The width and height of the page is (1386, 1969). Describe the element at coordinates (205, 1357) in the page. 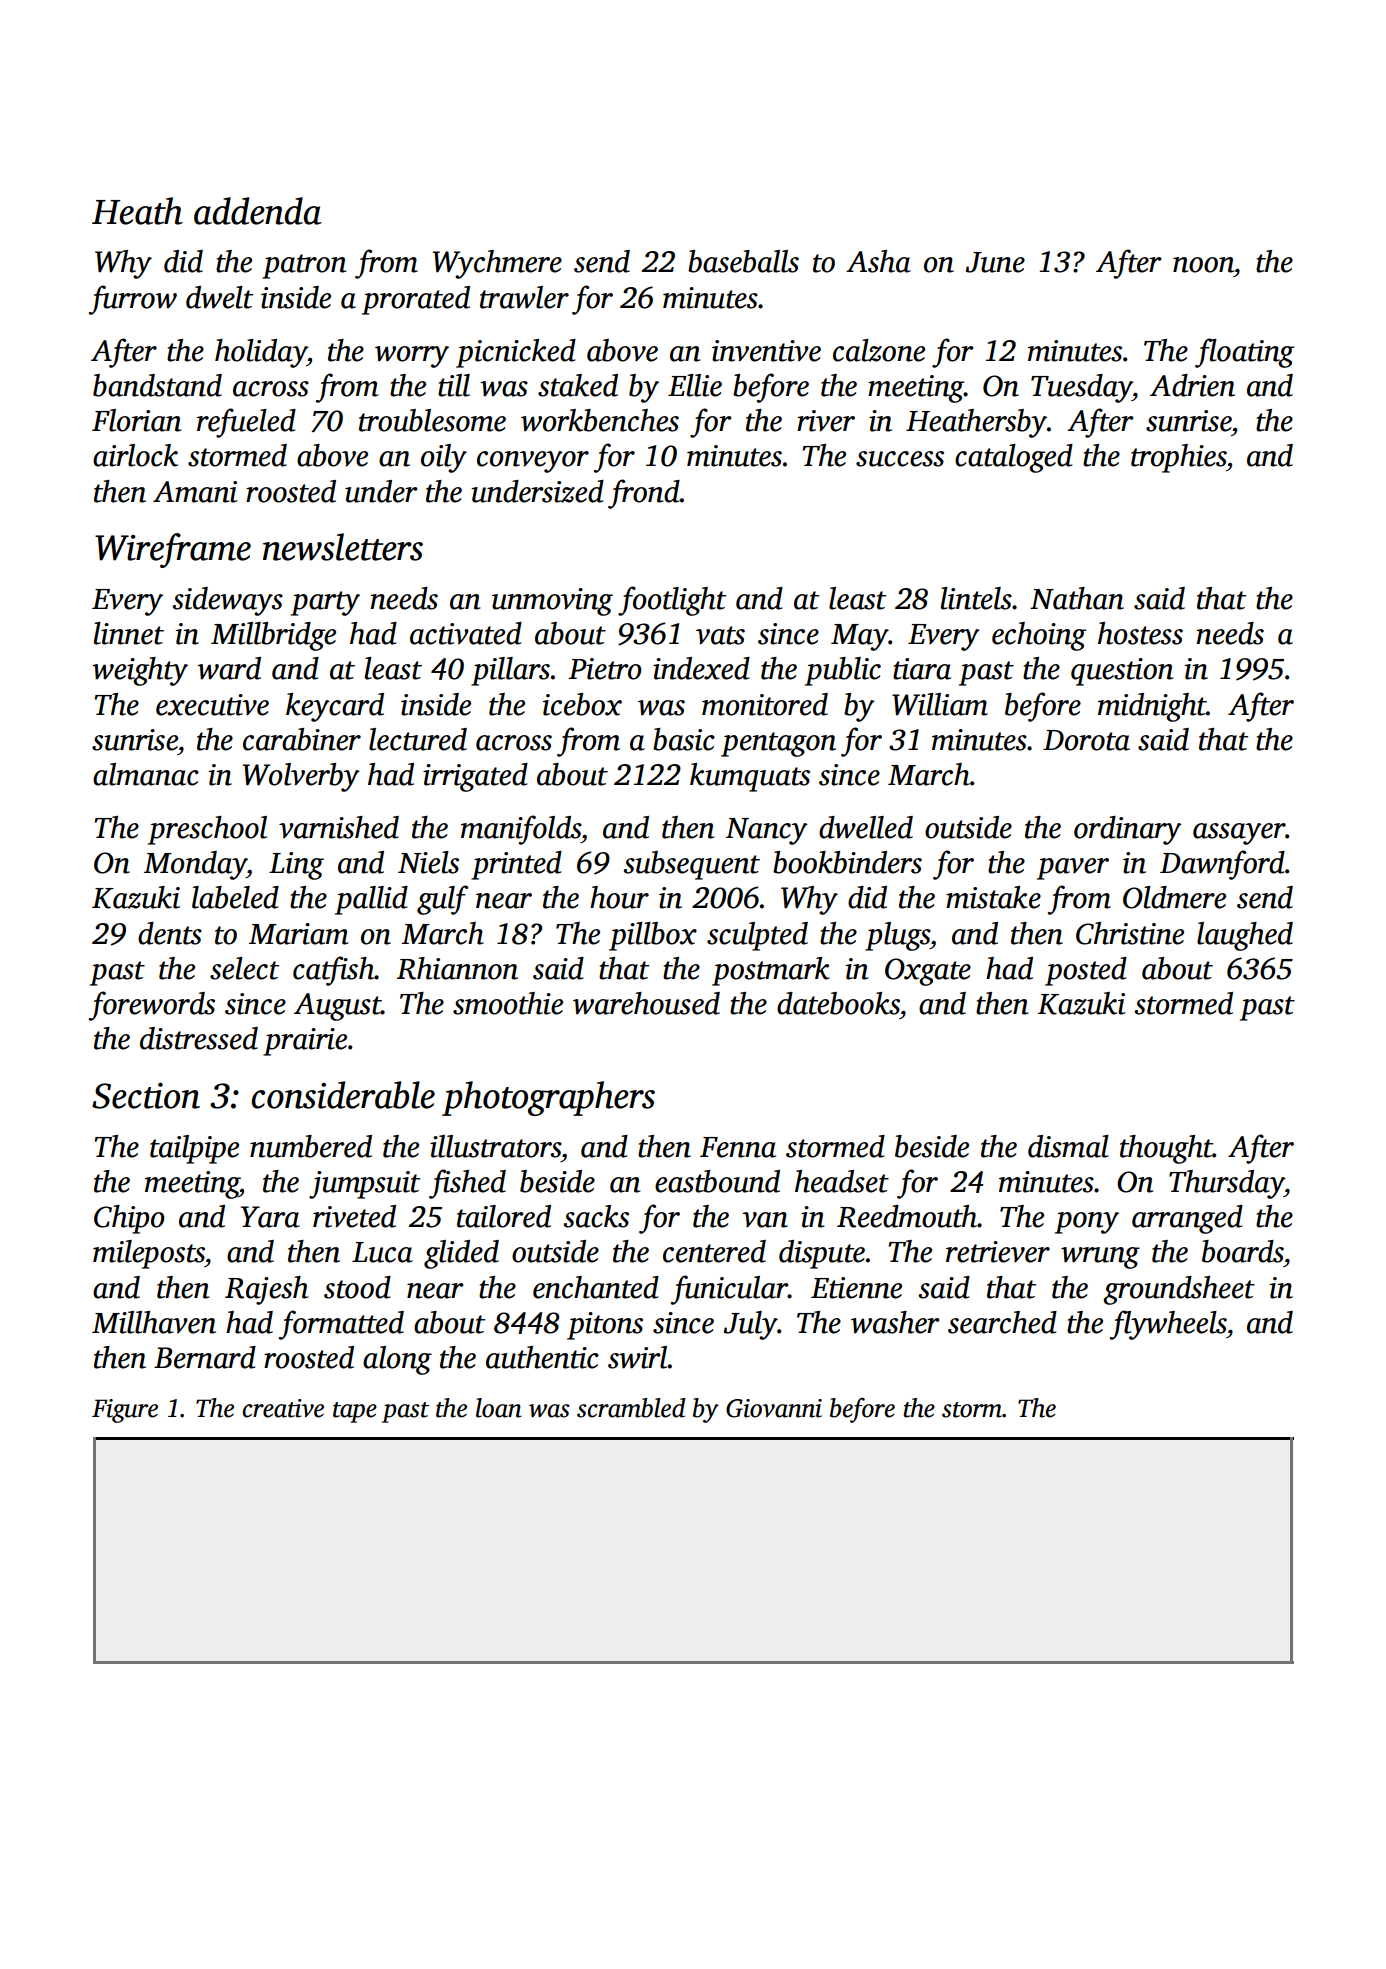

I see `Bernard` at that location.
